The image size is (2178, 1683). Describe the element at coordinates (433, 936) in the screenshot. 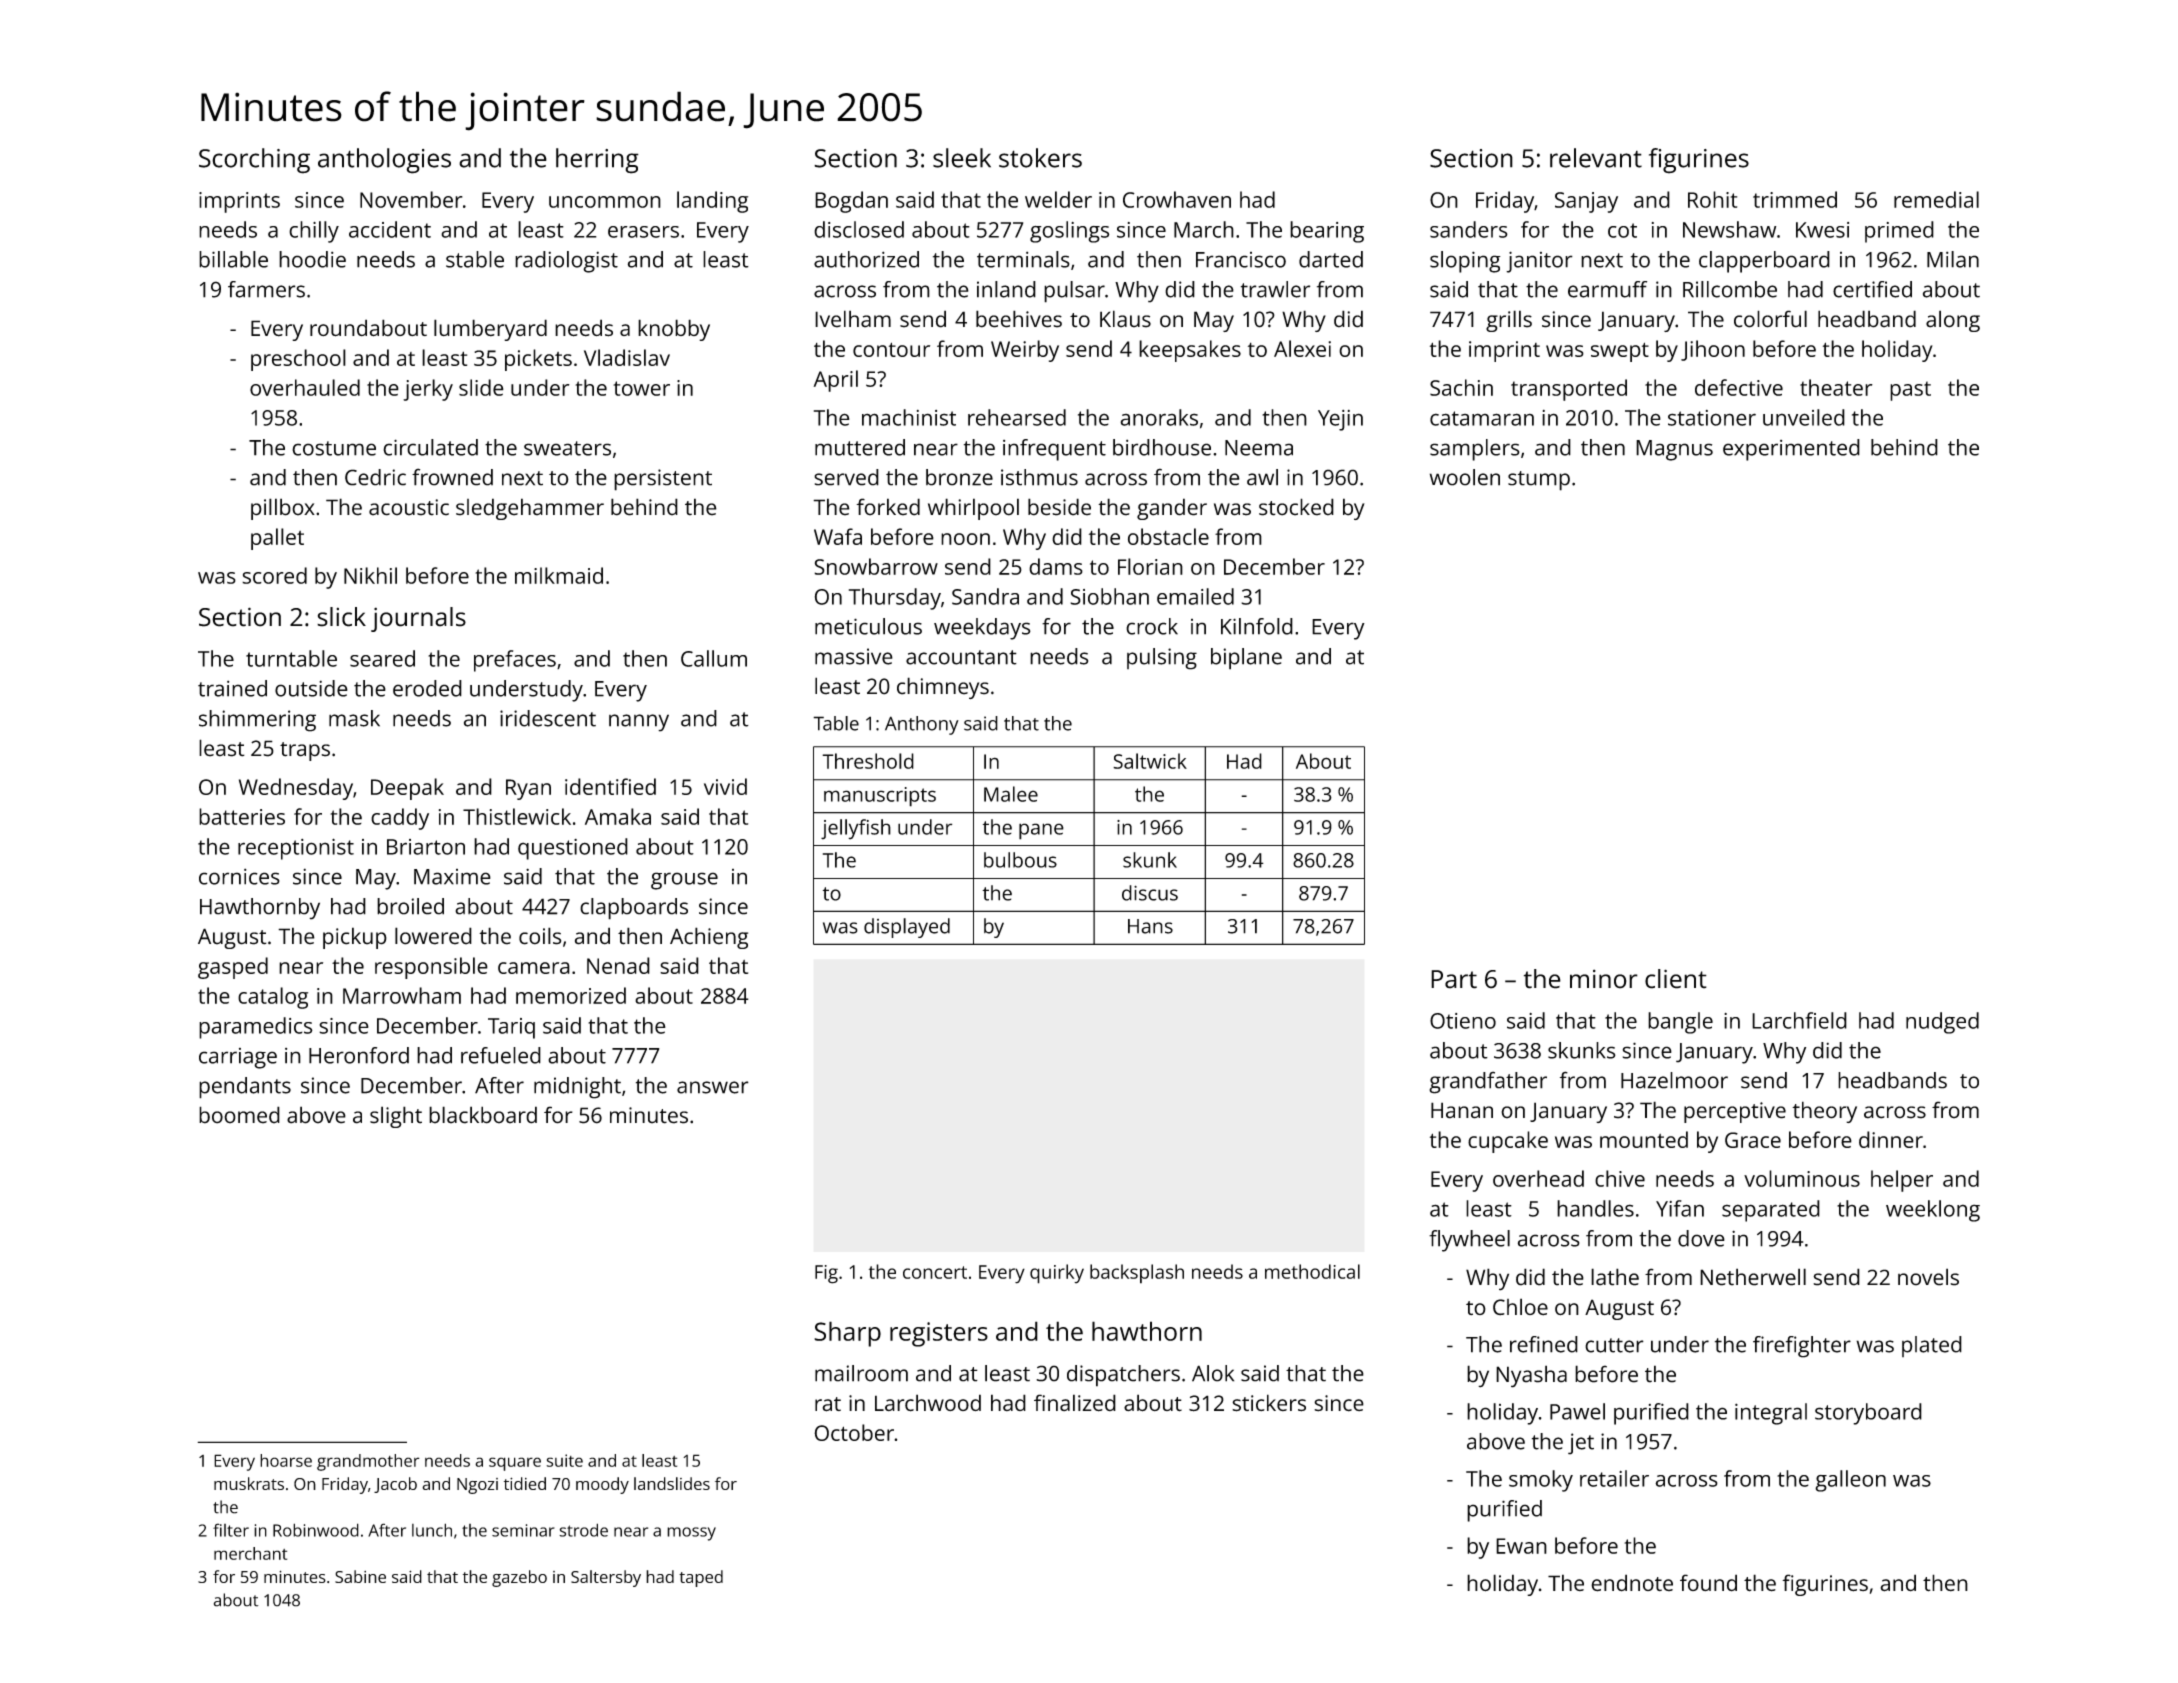

I see `lowered` at that location.
